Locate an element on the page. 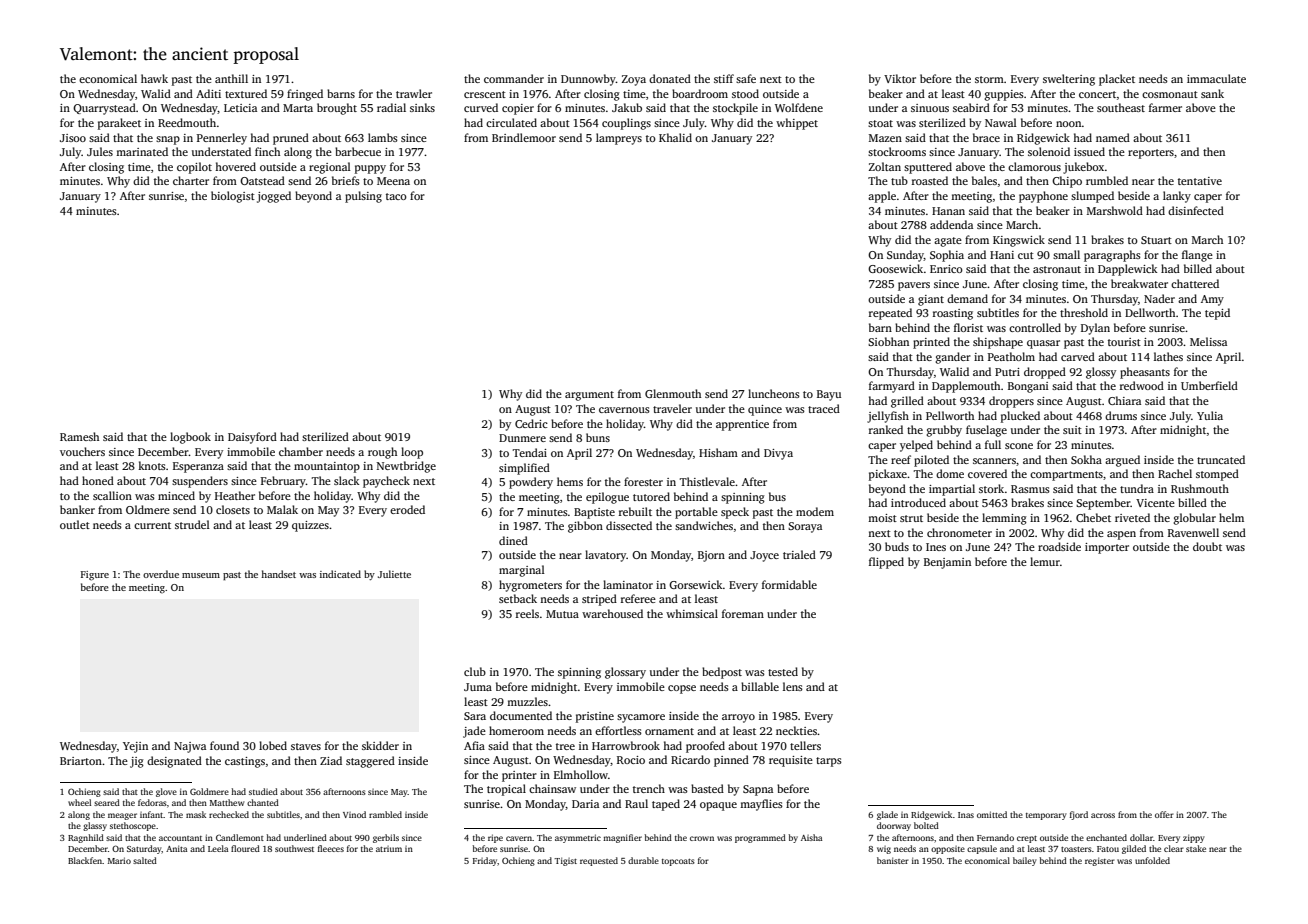  fringed is located at coordinates (305, 95).
